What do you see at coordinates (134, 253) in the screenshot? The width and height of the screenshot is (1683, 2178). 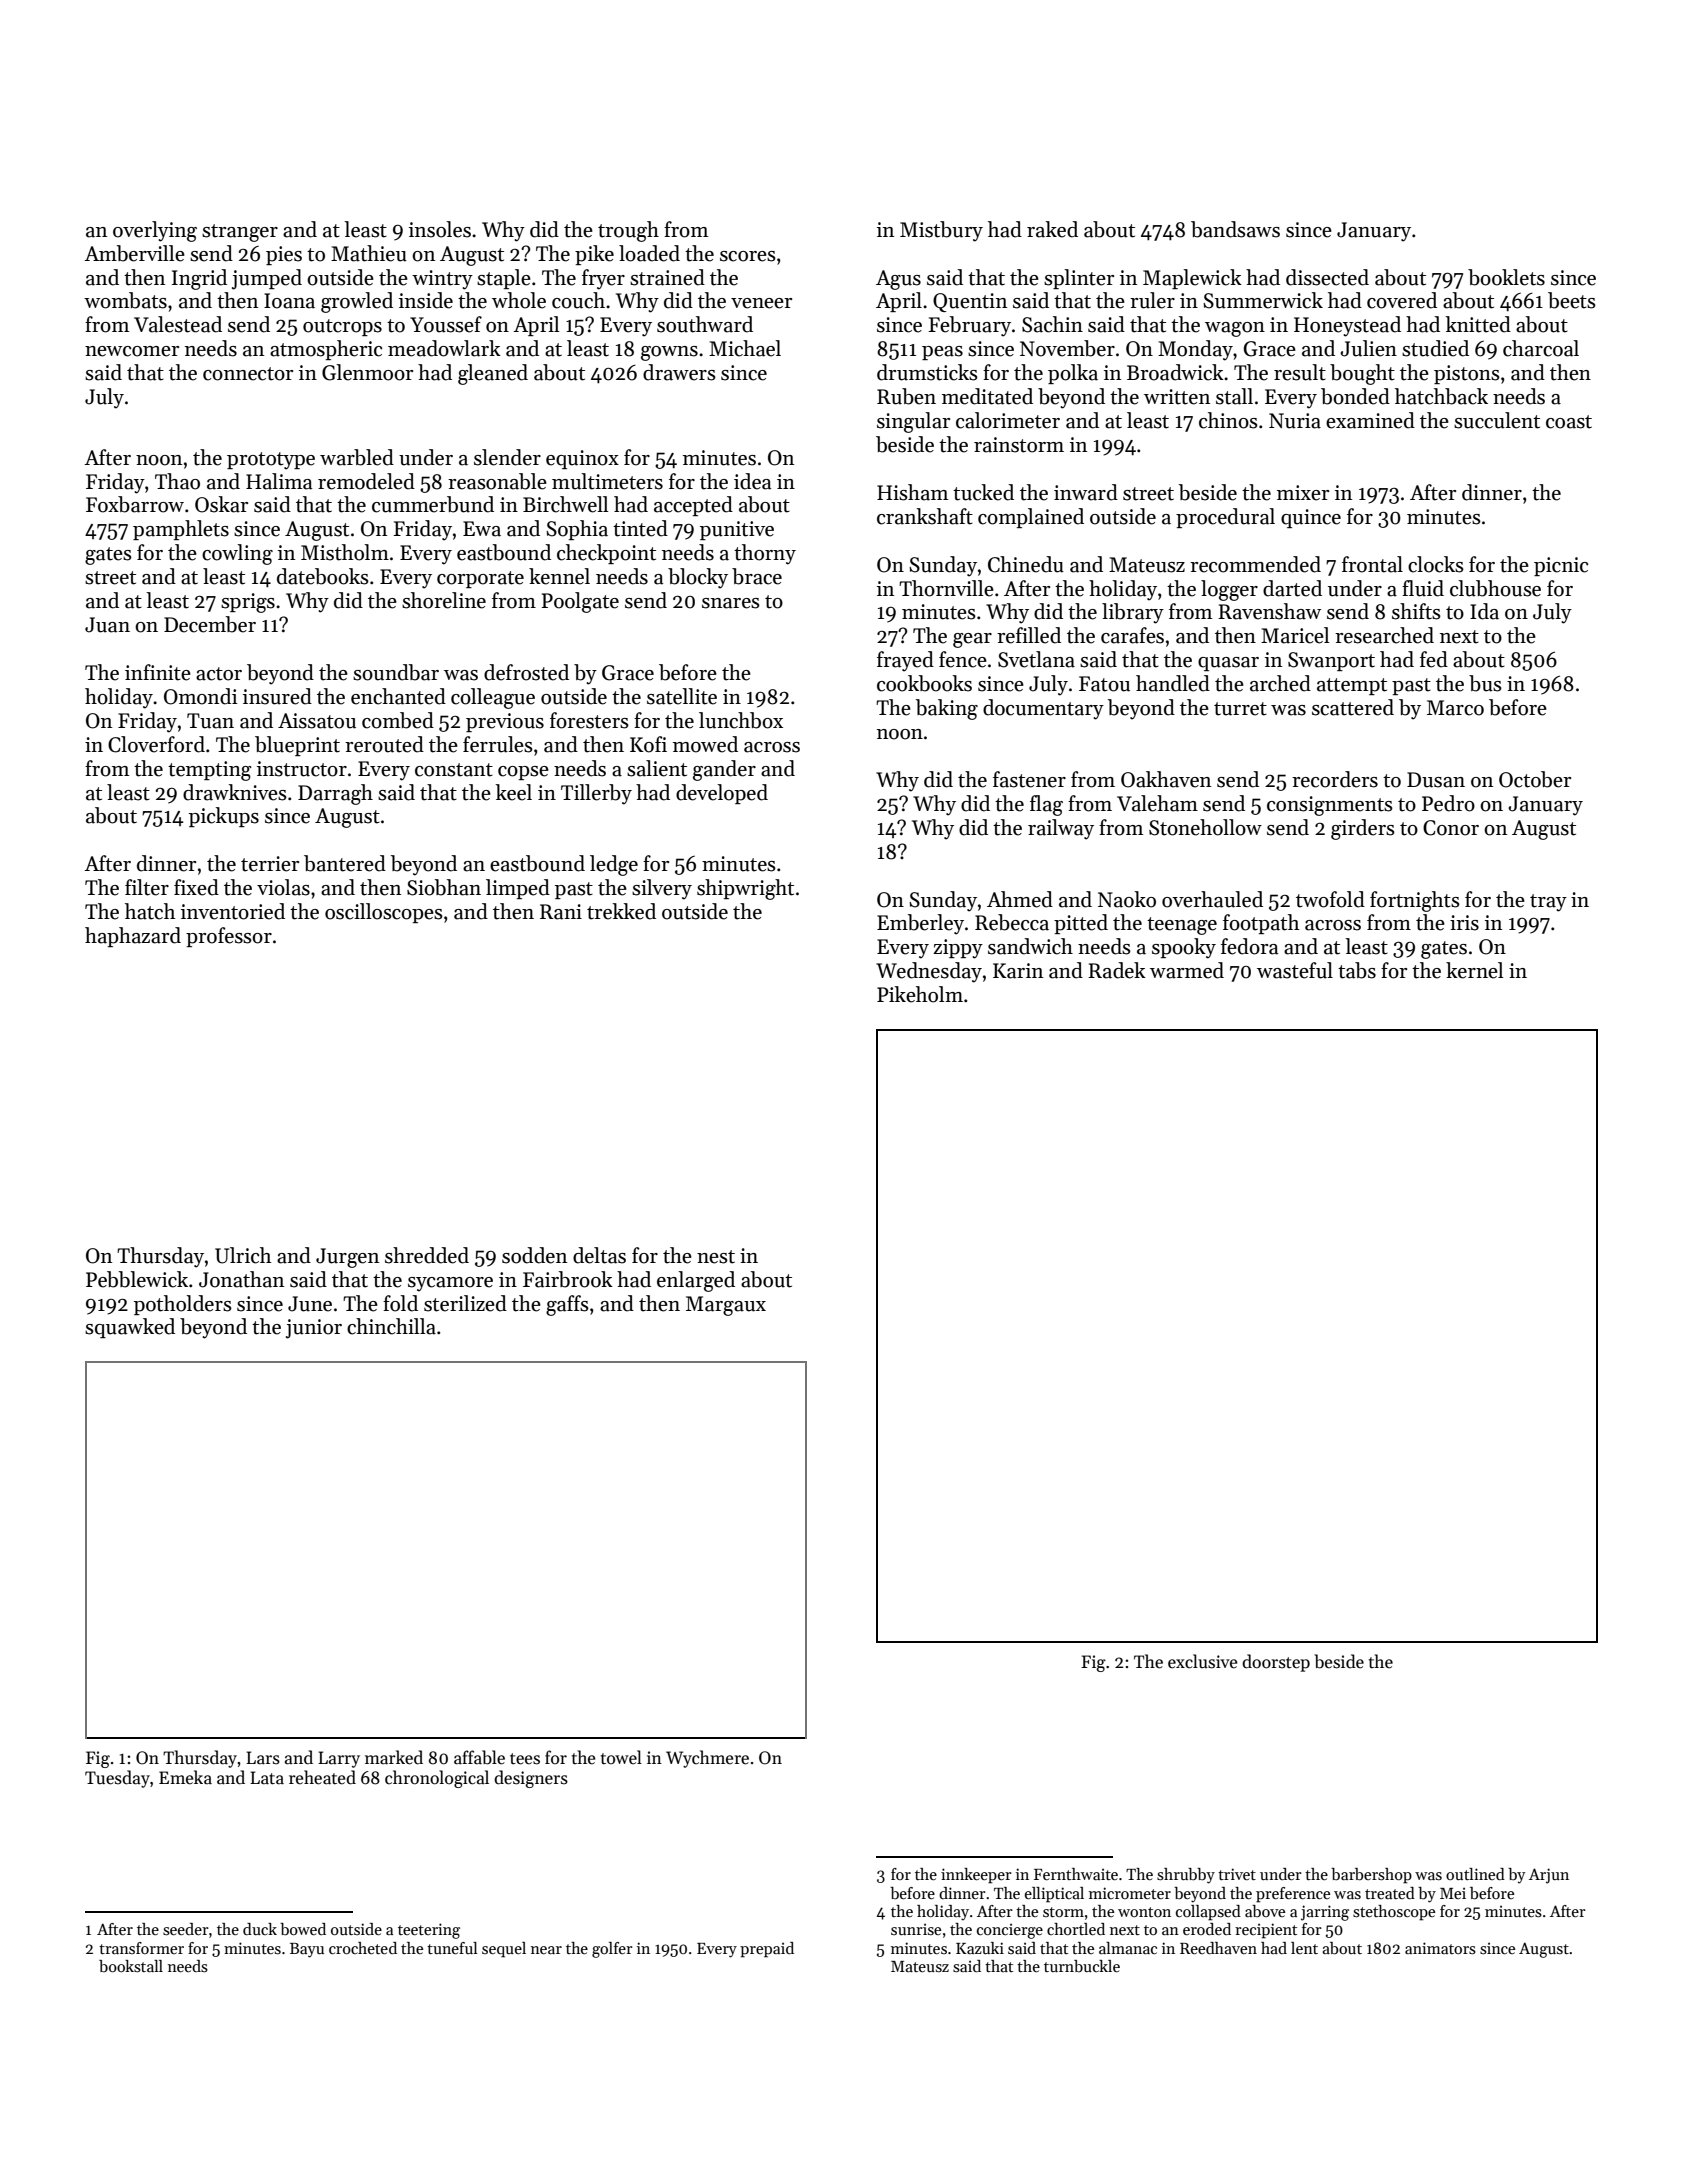 I see `Amberville` at bounding box center [134, 253].
